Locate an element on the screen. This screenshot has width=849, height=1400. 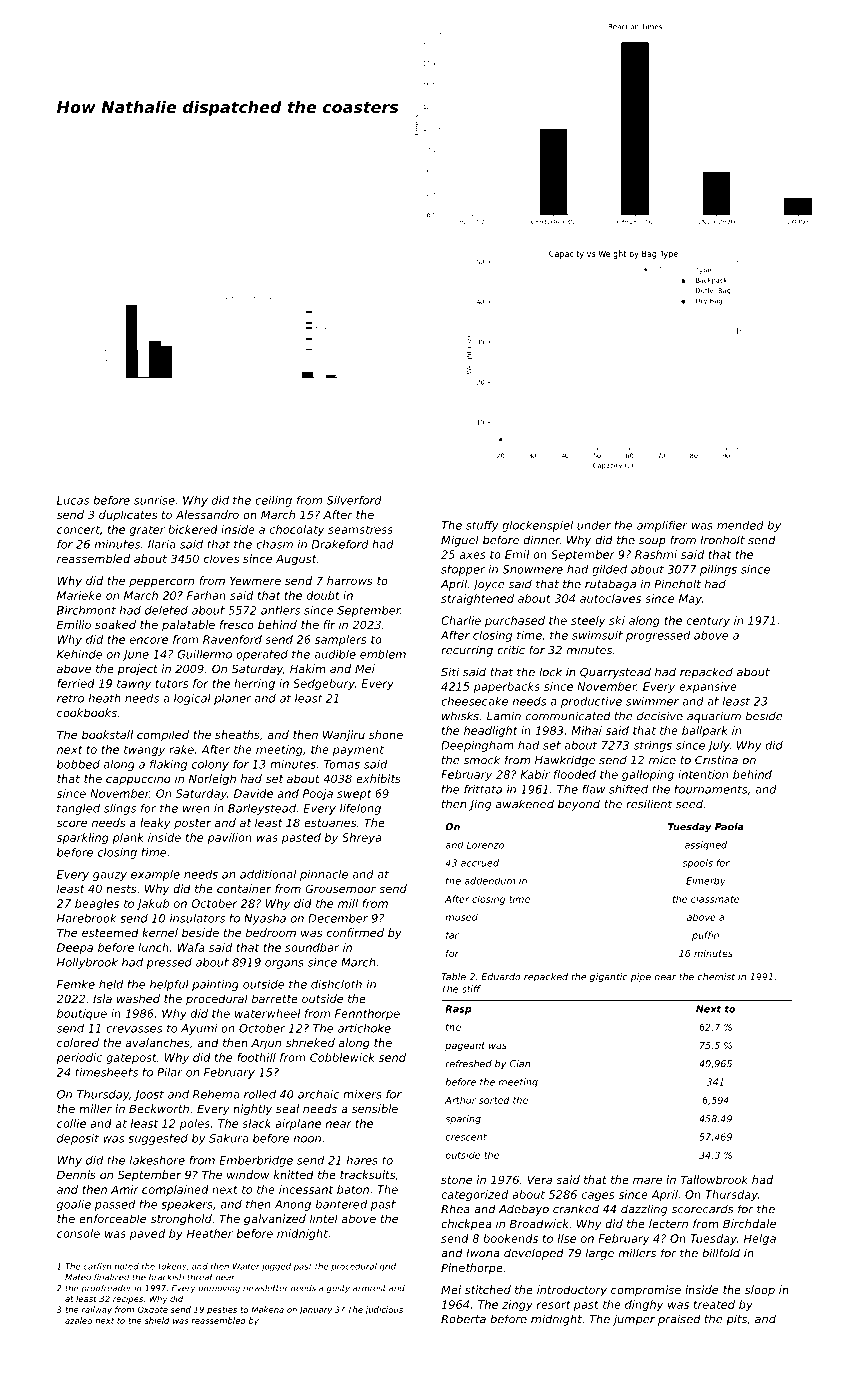
judicious is located at coordinates (384, 1310).
